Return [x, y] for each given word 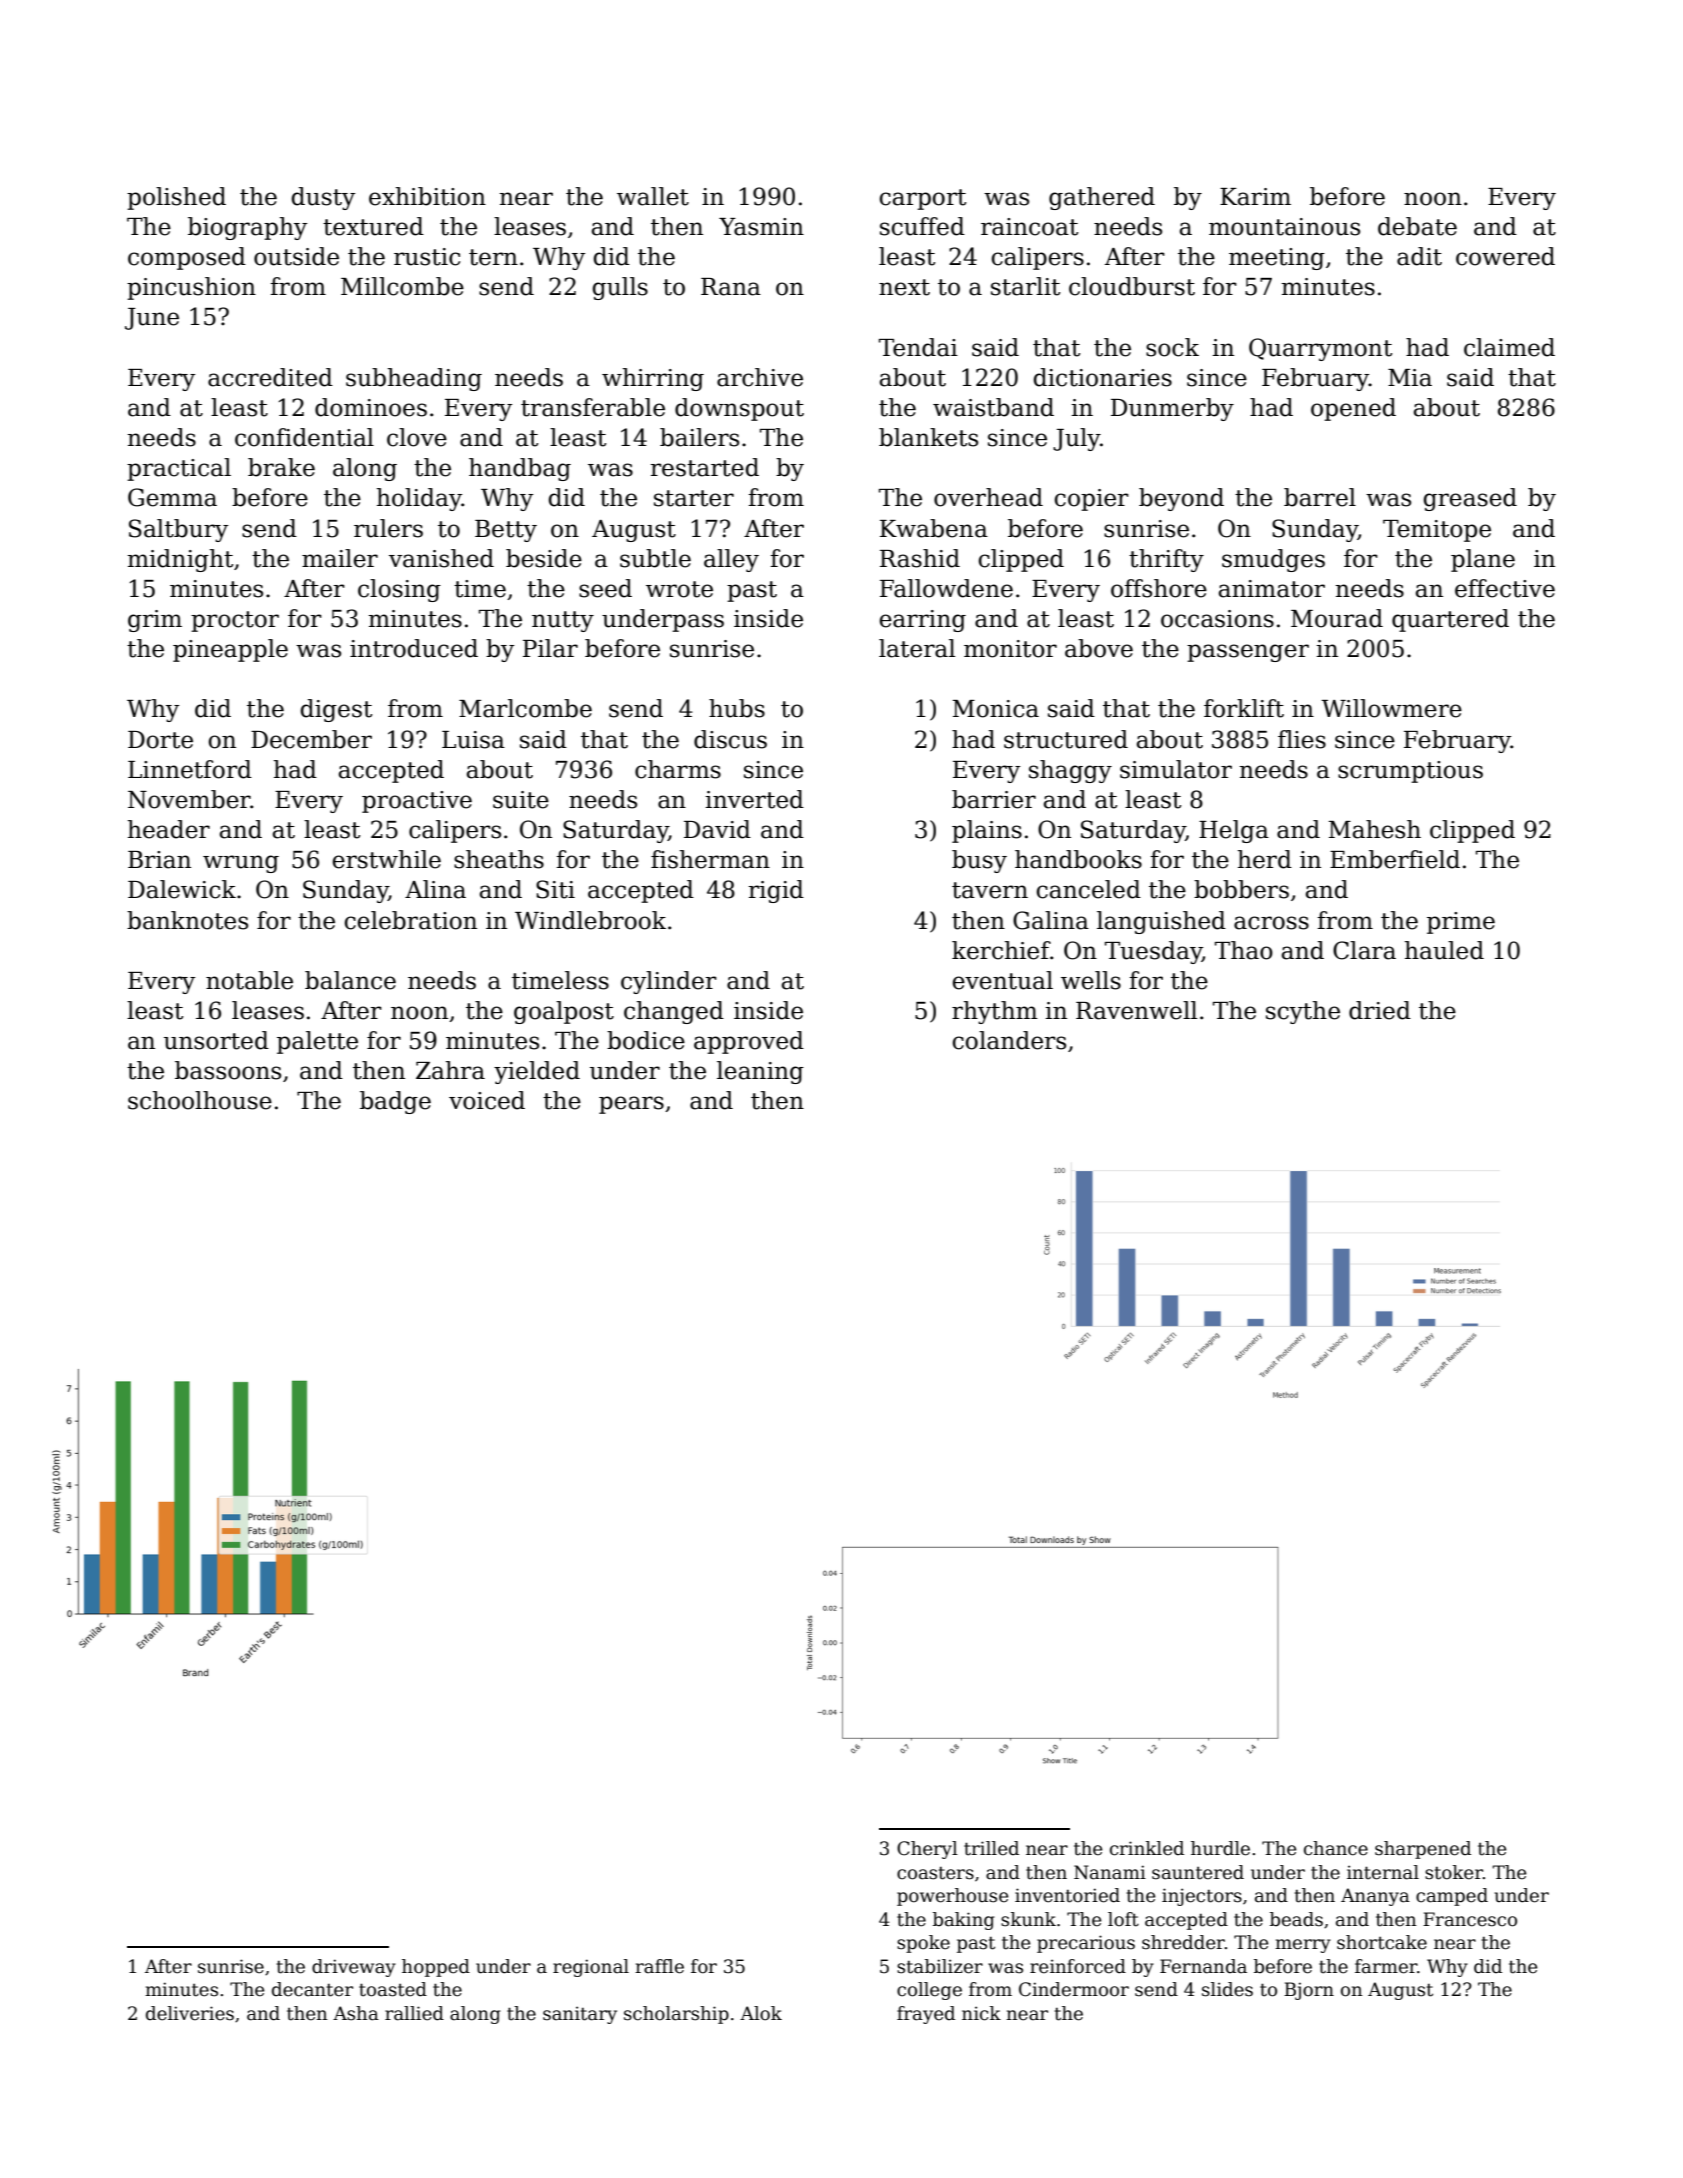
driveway [354, 1968]
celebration [411, 920]
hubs [737, 708]
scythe [1303, 1012]
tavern [990, 890]
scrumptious [1410, 772]
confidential [304, 437]
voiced [487, 1100]
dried [1380, 1010]
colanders [1009, 1040]
